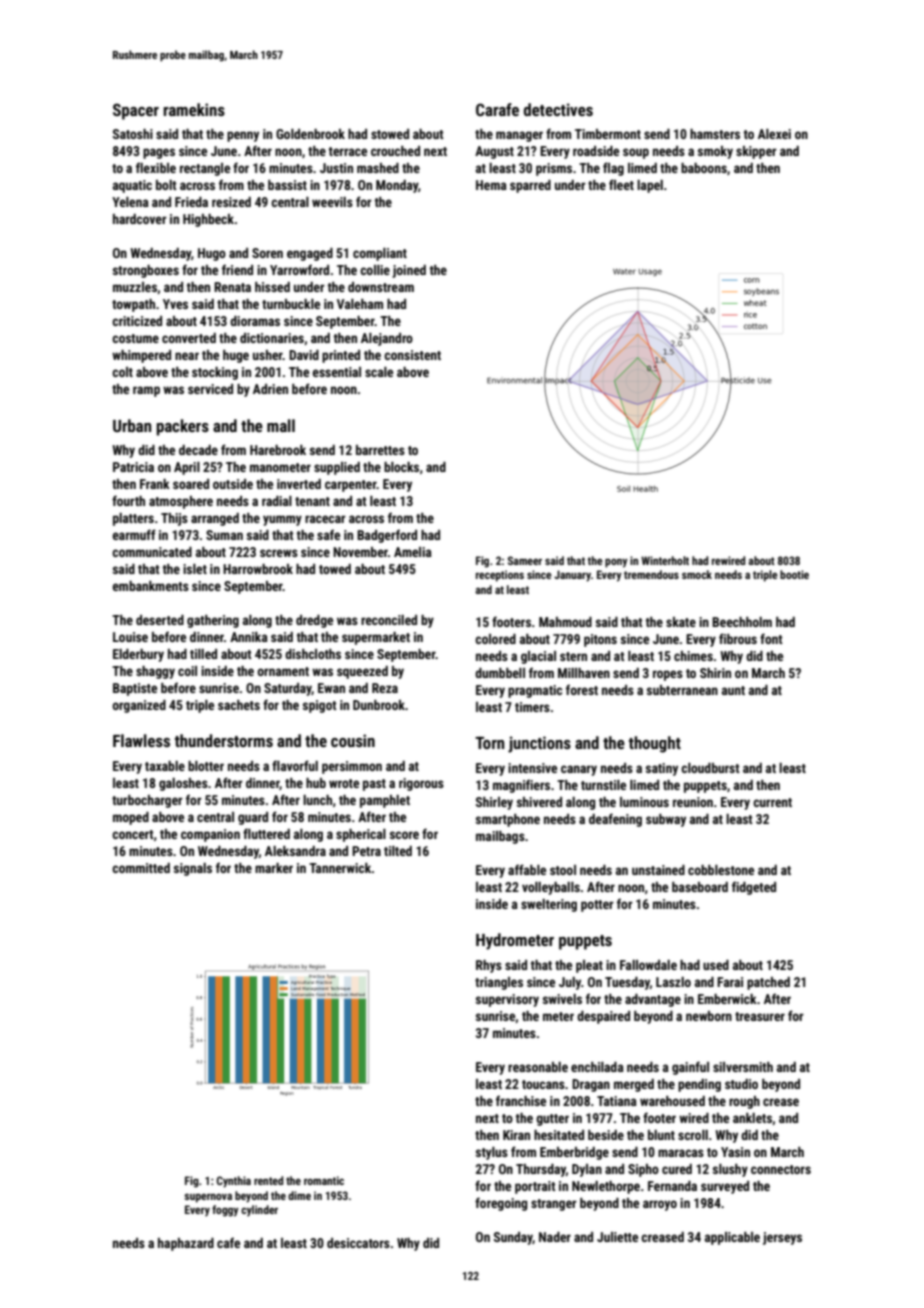  I want to click on hamsters, so click(715, 134).
